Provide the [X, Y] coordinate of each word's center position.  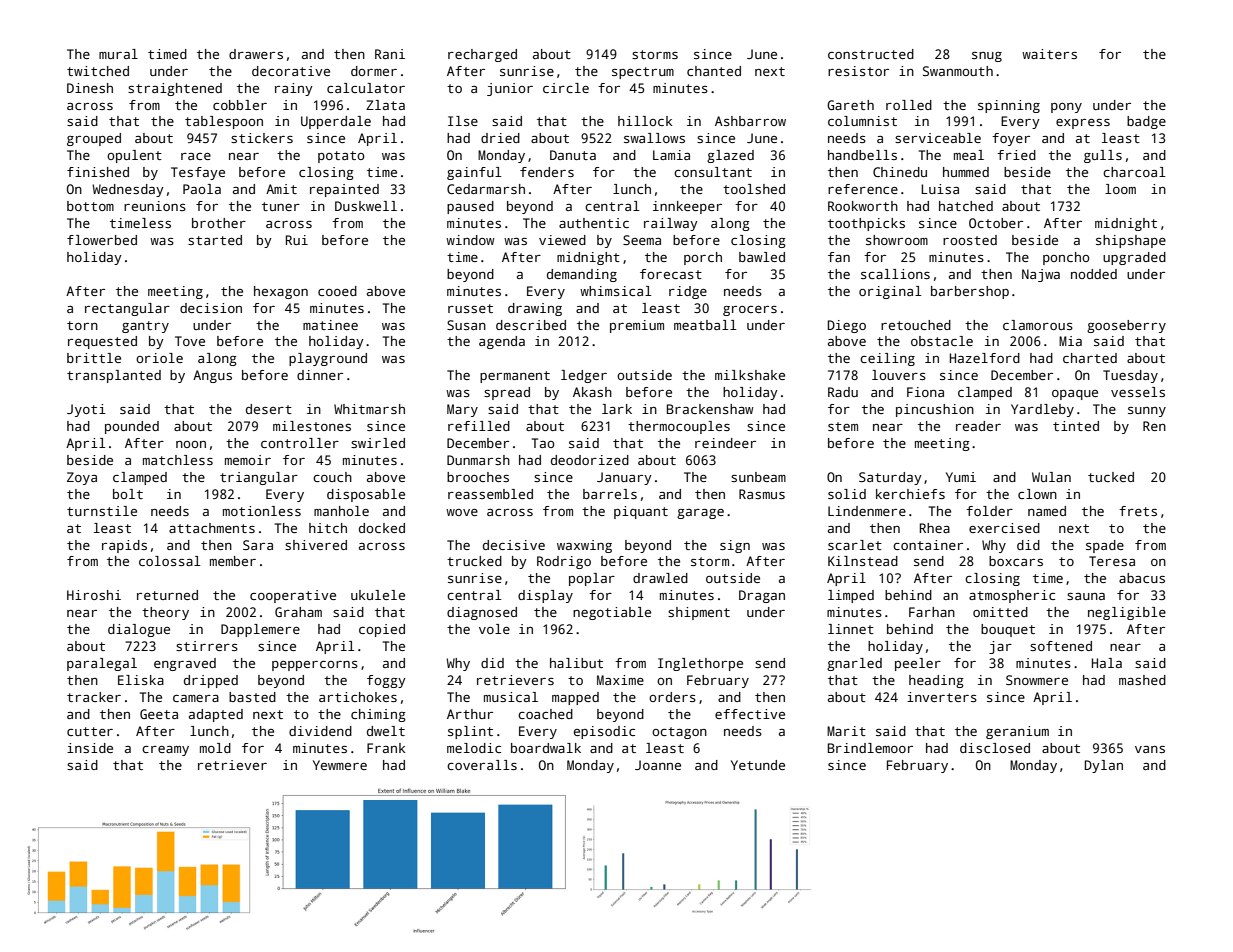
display [545, 596]
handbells [862, 155]
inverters [942, 697]
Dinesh [90, 88]
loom [1120, 189]
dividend [320, 731]
